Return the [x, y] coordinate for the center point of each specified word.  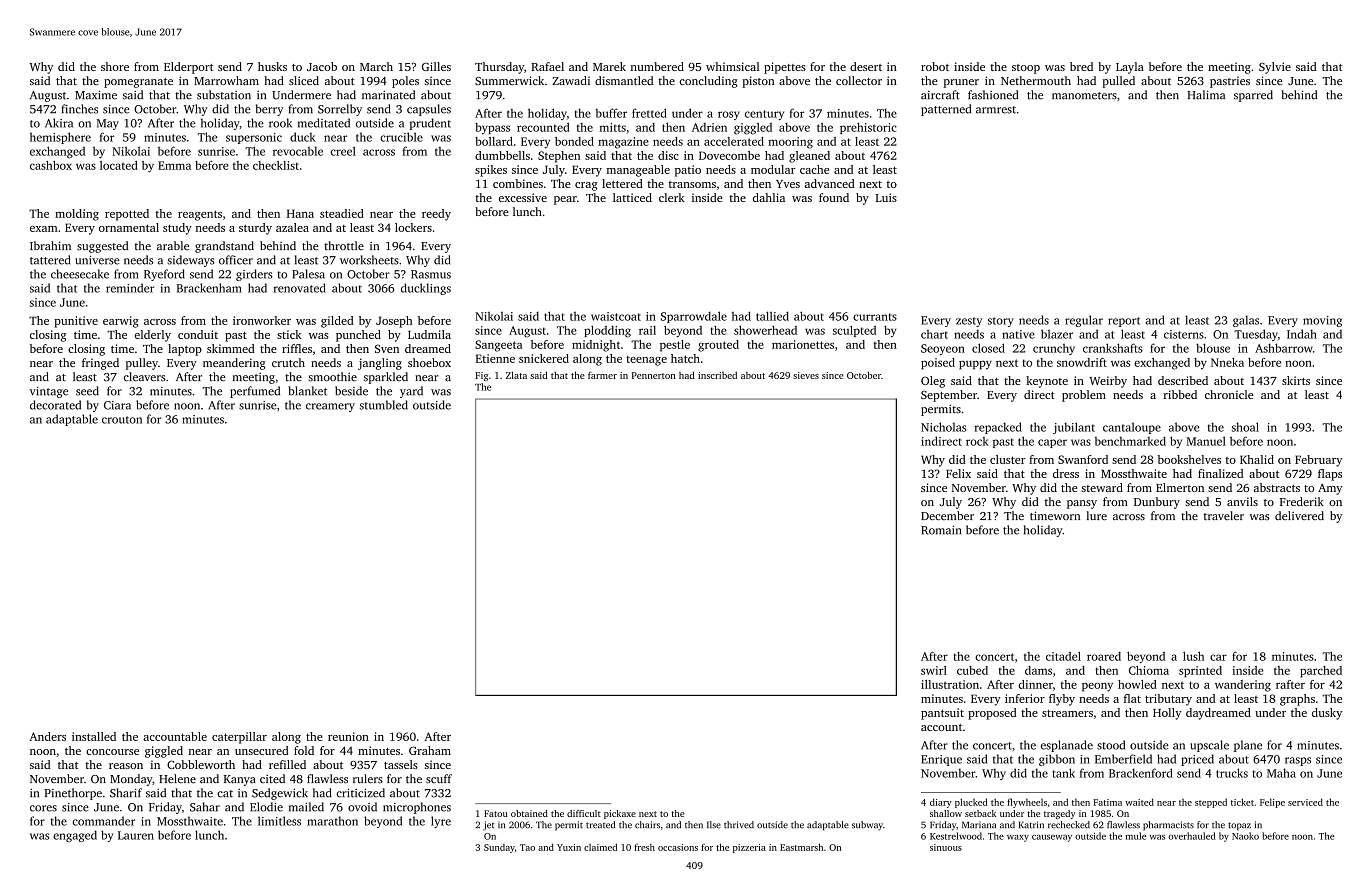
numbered [657, 66]
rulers [368, 779]
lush [1193, 656]
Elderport [189, 68]
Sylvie [1275, 68]
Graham [430, 750]
